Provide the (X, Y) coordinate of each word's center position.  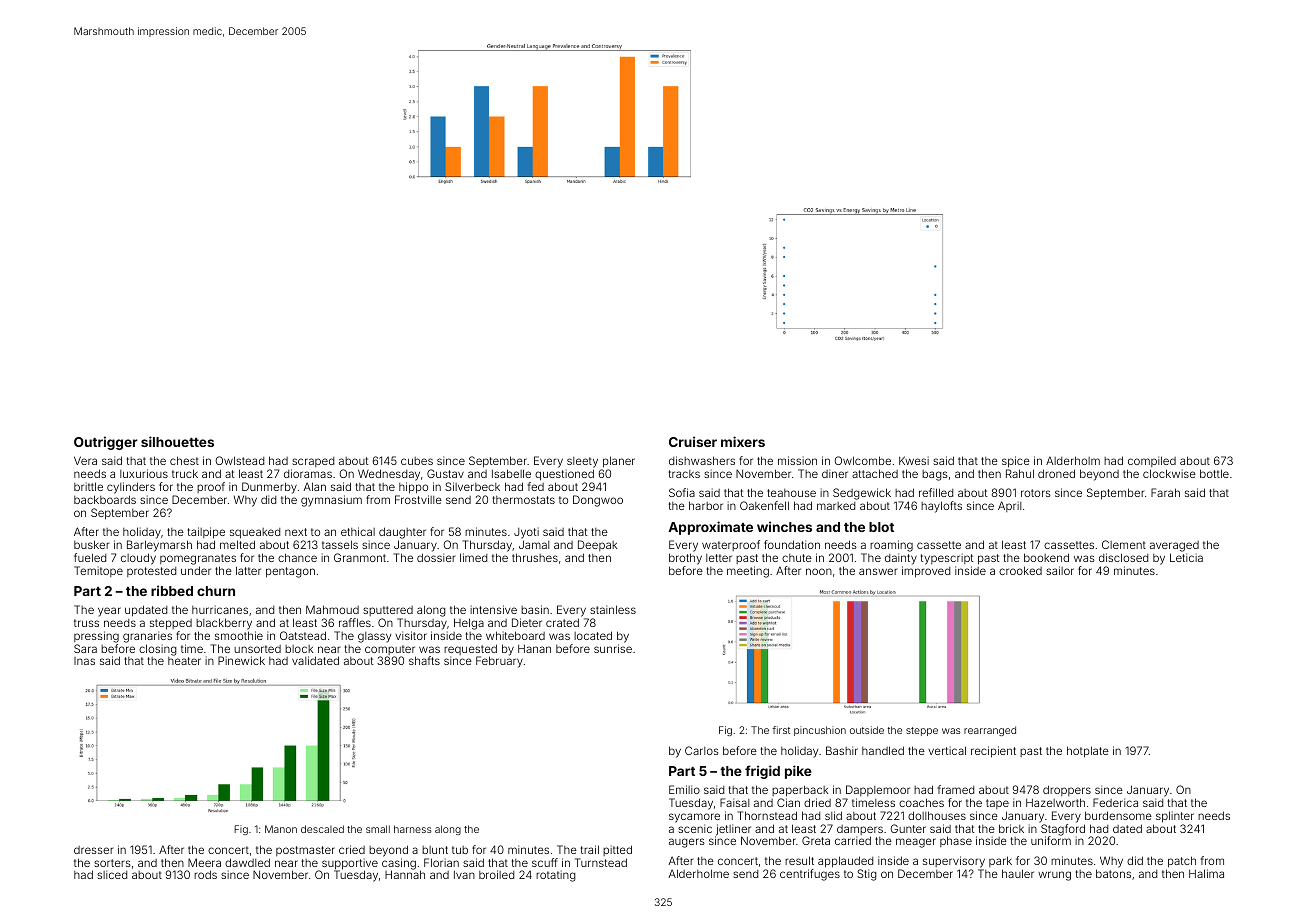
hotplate (1088, 752)
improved (926, 572)
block (299, 649)
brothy (685, 559)
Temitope (98, 571)
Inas (84, 661)
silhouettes (177, 441)
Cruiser (693, 441)
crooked (1020, 570)
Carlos (702, 750)
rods (205, 874)
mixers (743, 441)
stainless (613, 609)
